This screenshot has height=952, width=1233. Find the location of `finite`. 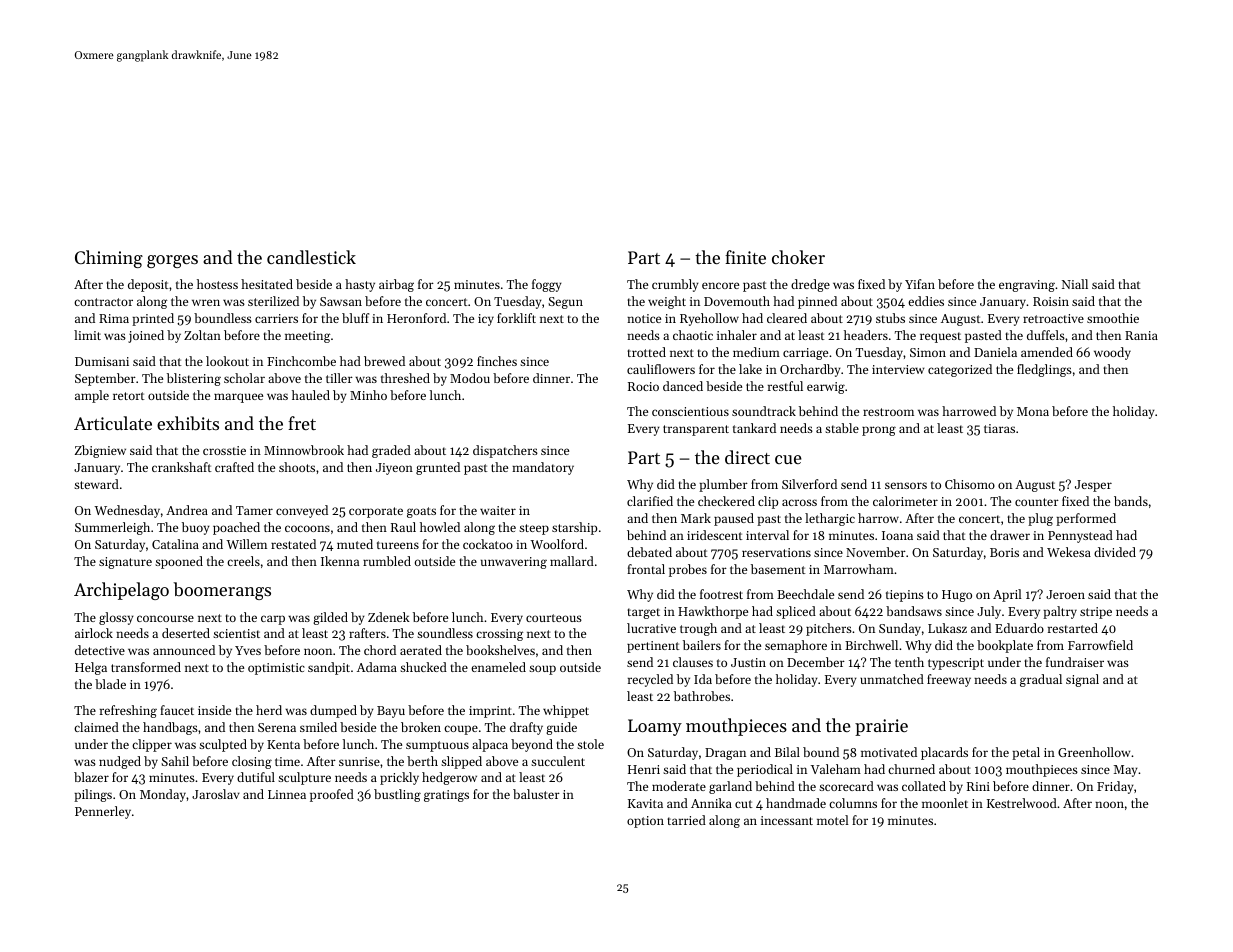

finite is located at coordinates (745, 257).
